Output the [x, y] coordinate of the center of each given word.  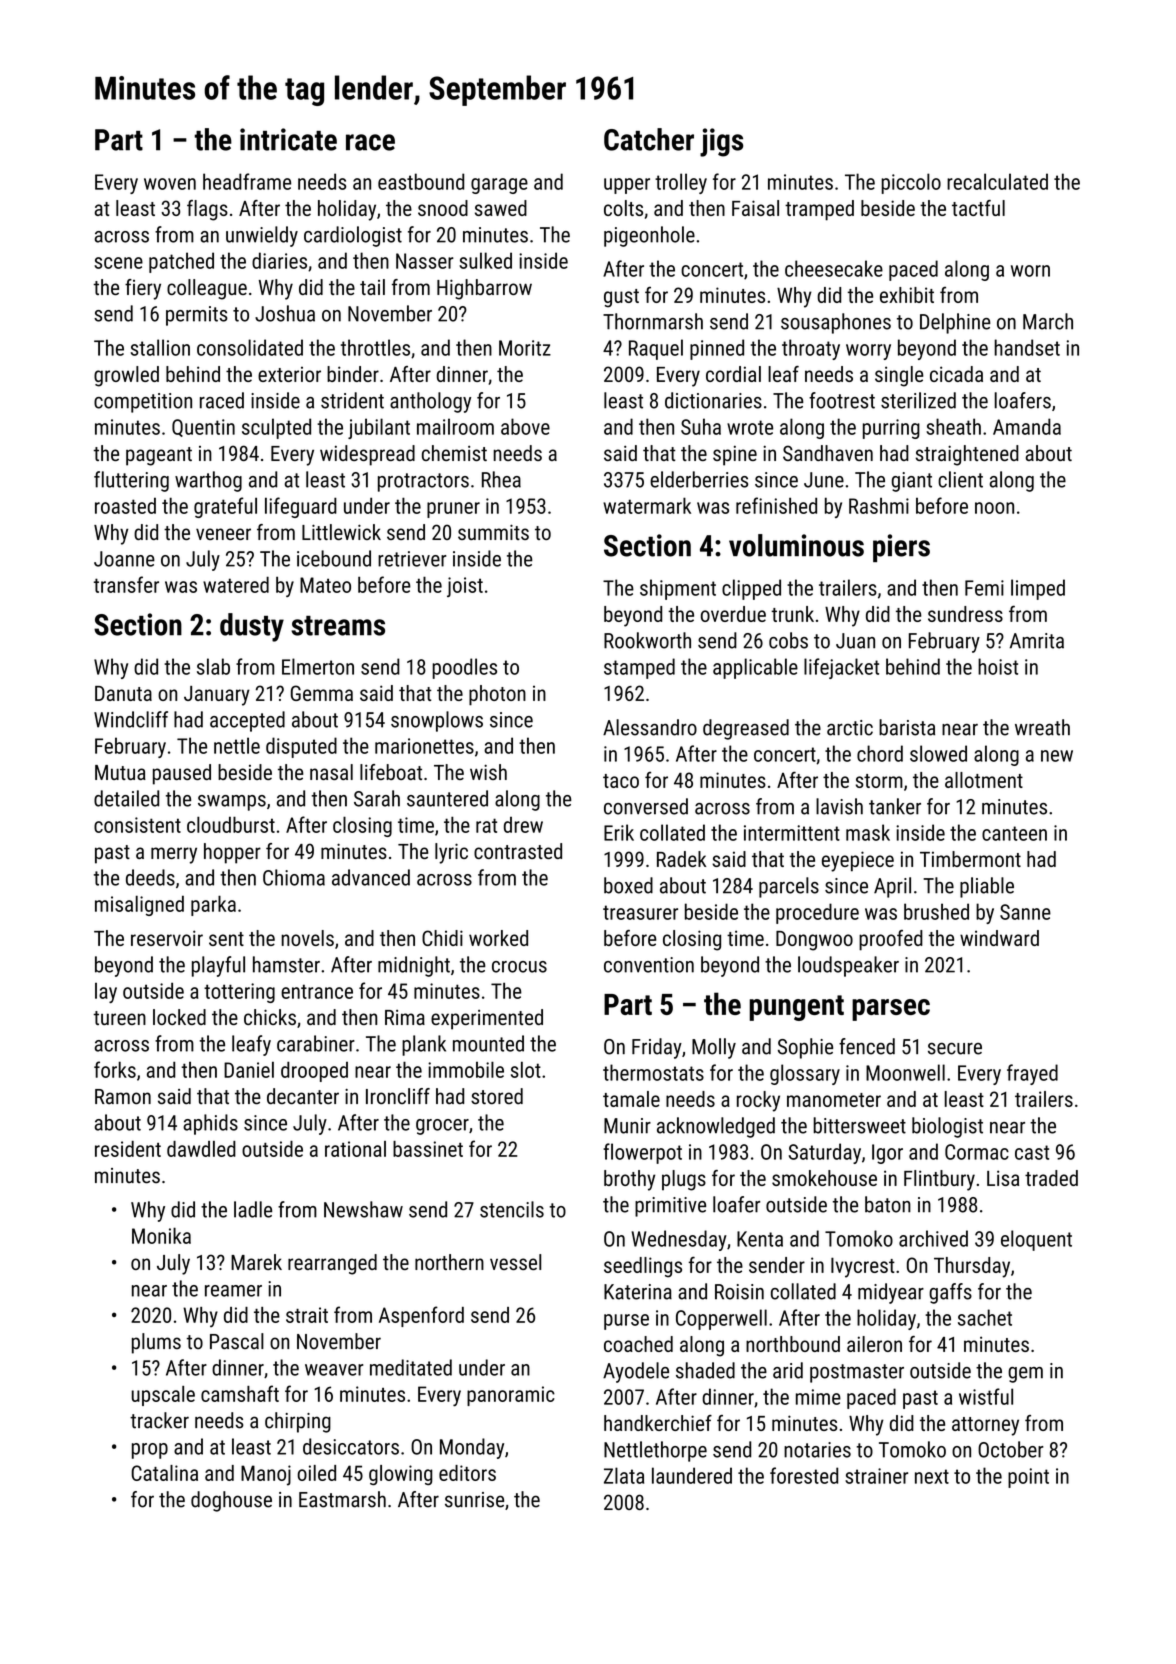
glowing [401, 1475]
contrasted [518, 851]
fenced [867, 1046]
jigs [721, 142]
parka [213, 905]
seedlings [643, 1267]
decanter [303, 1096]
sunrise [474, 1500]
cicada [956, 374]
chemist [454, 453]
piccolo [911, 183]
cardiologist [353, 236]
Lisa [1003, 1178]
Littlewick [341, 532]
